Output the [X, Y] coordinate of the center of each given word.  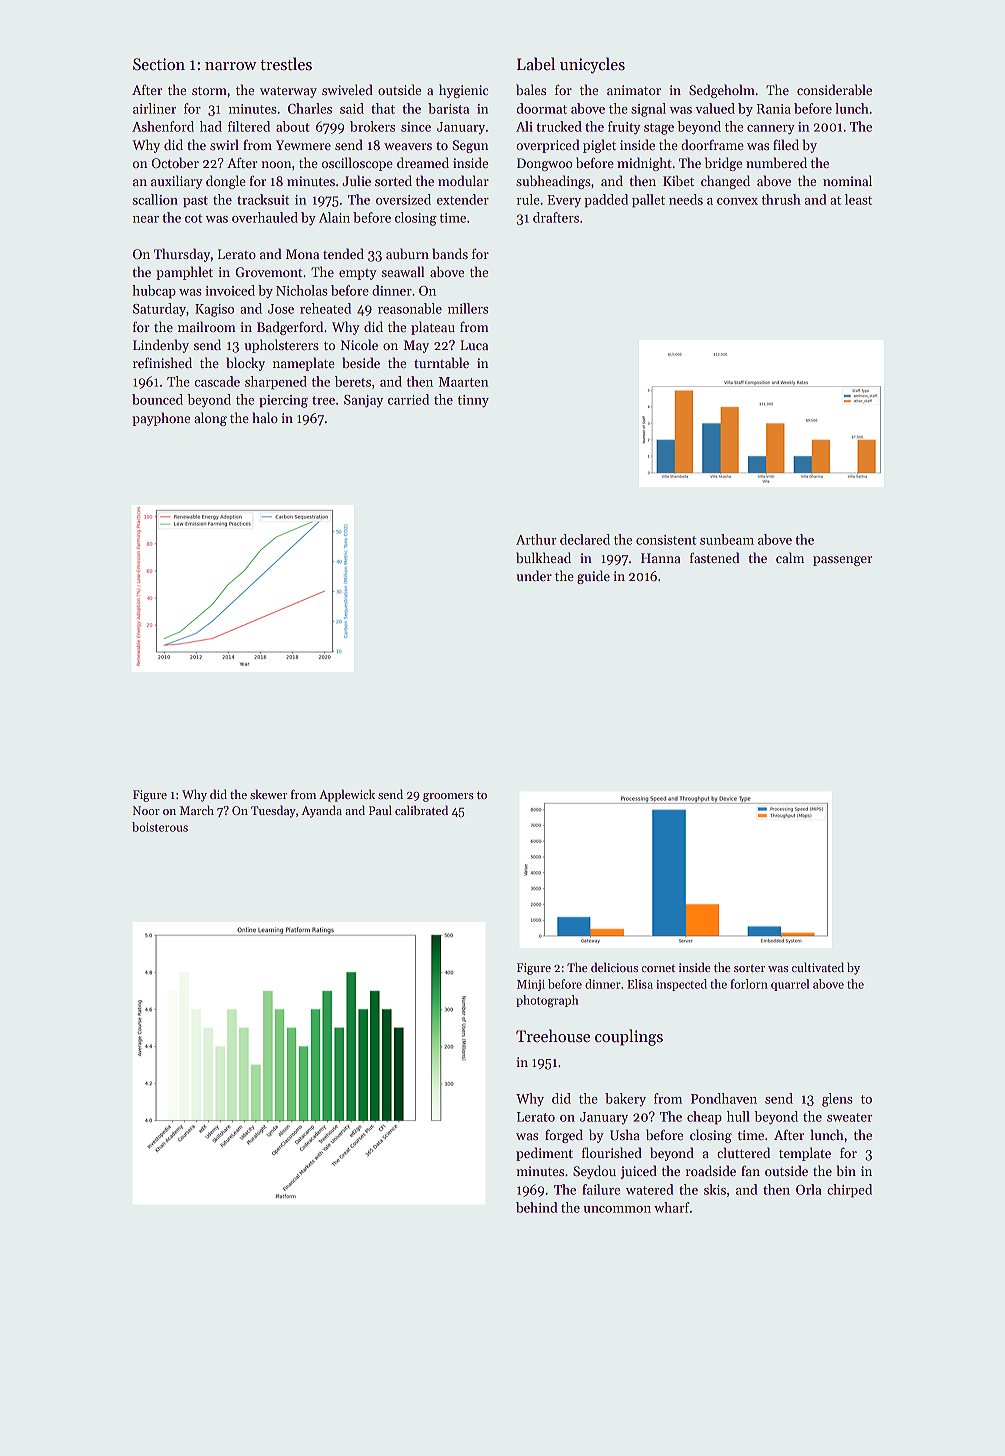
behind [536, 1207]
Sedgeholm [722, 91]
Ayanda [321, 811]
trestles [286, 64]
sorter [749, 968]
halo [265, 417]
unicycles [592, 65]
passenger [843, 561]
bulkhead [543, 557]
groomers [448, 797]
